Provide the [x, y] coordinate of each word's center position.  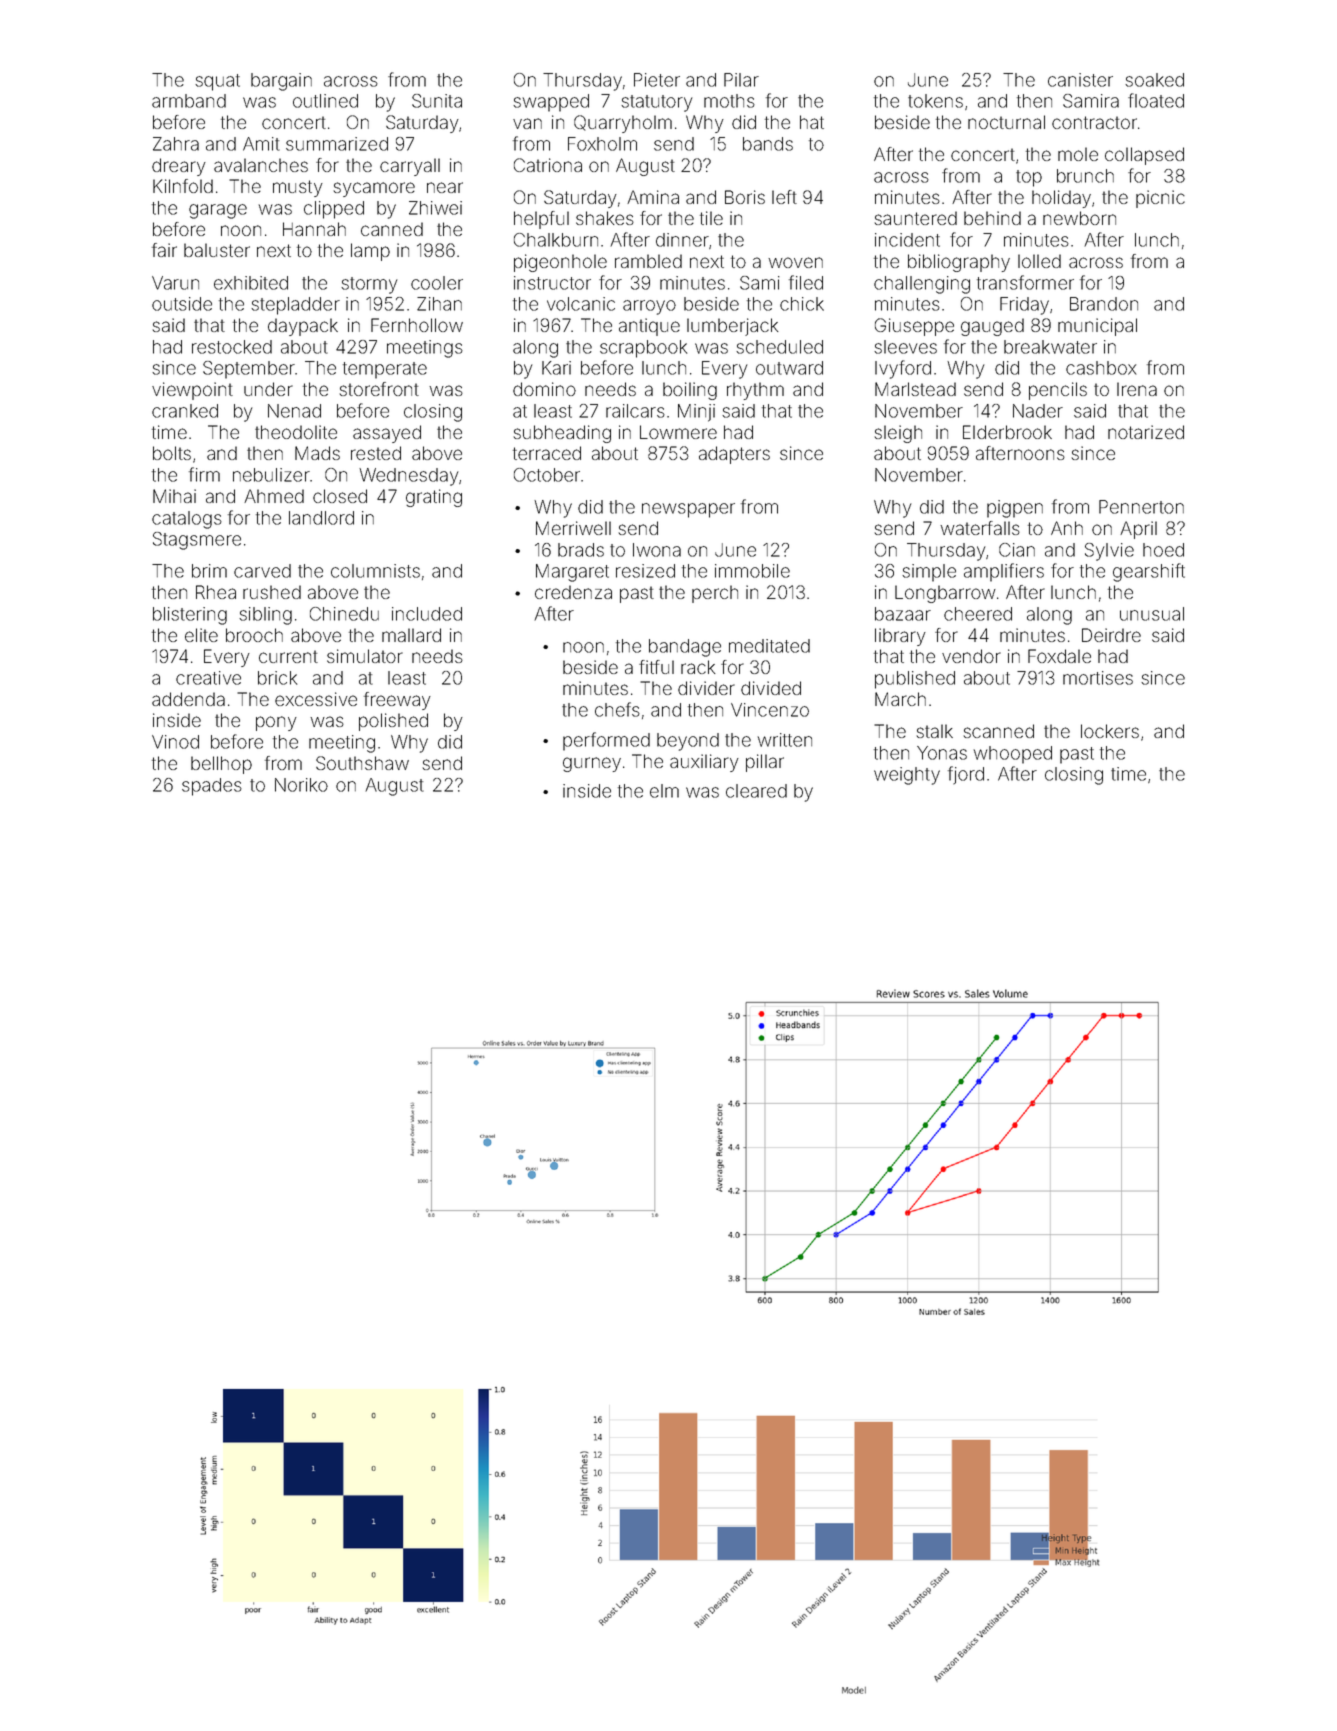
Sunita [437, 101]
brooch [254, 635]
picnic [1160, 199]
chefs [617, 709]
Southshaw [362, 763]
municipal [1097, 327]
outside [182, 304]
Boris [745, 197]
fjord [966, 775]
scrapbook [643, 349]
